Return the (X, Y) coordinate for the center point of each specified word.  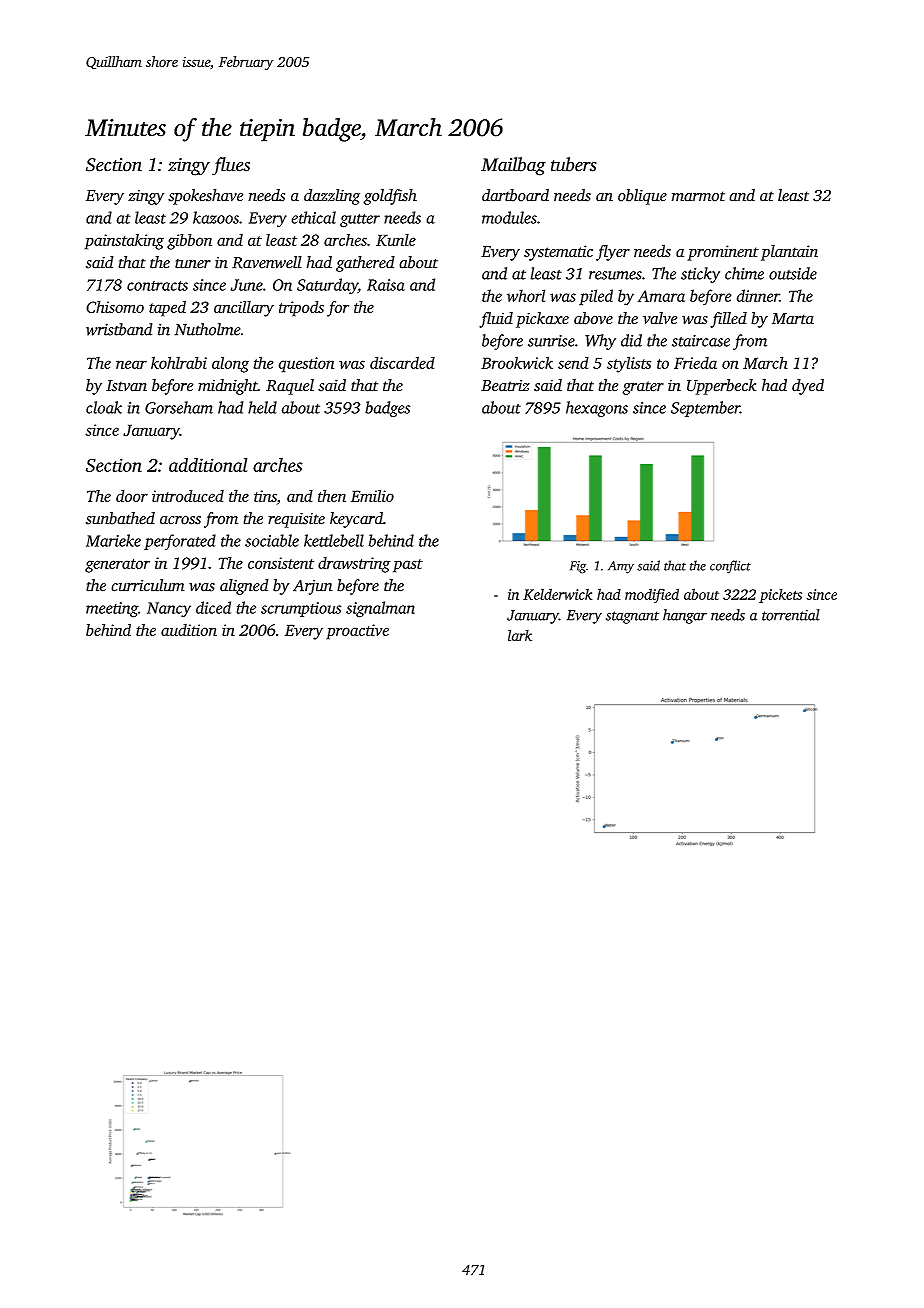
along (230, 364)
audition (189, 630)
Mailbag (513, 166)
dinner (758, 295)
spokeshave (205, 197)
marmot (698, 196)
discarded (402, 362)
